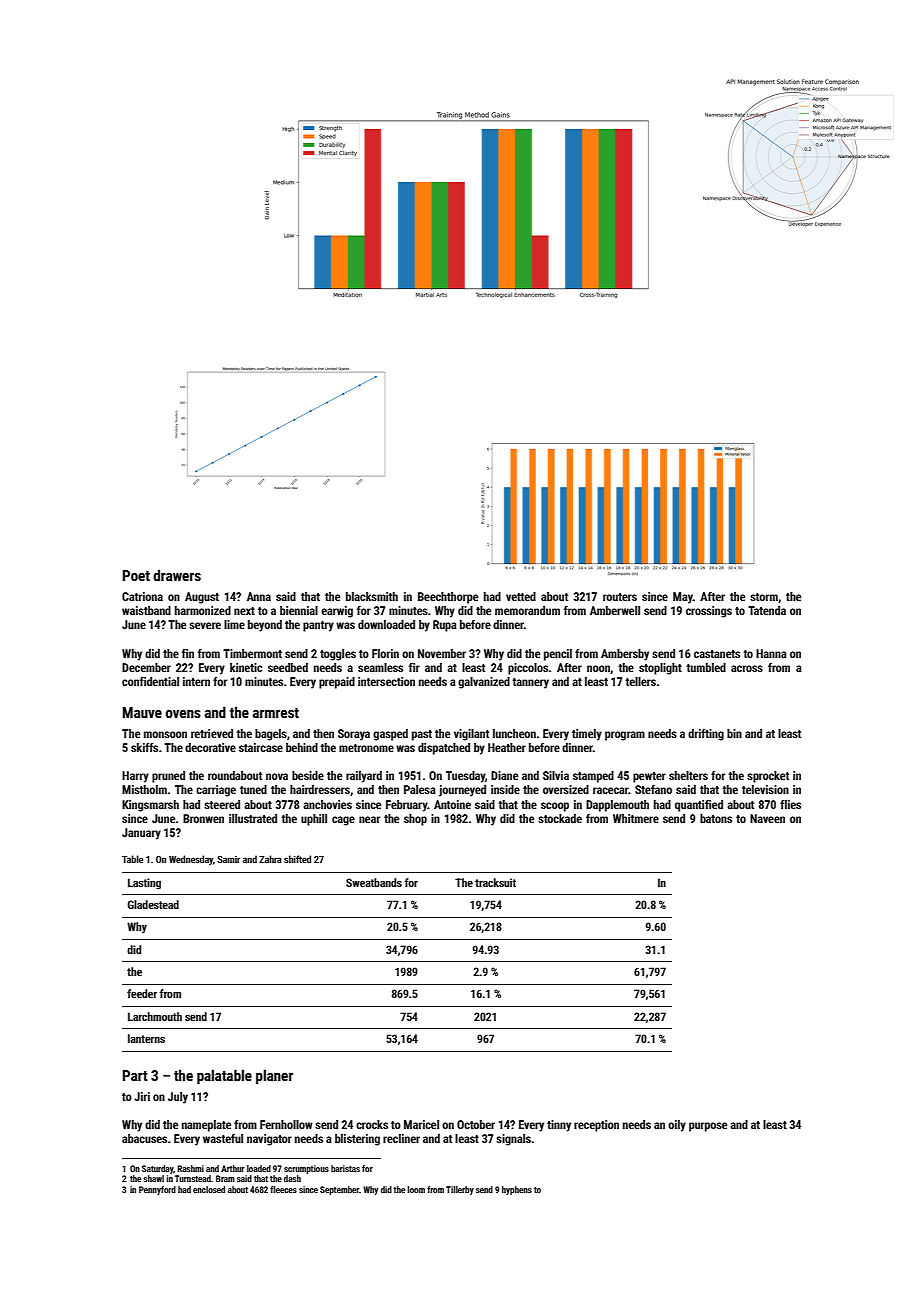 This screenshot has width=924, height=1308. Describe the element at coordinates (708, 1127) in the screenshot. I see `purpose` at that location.
